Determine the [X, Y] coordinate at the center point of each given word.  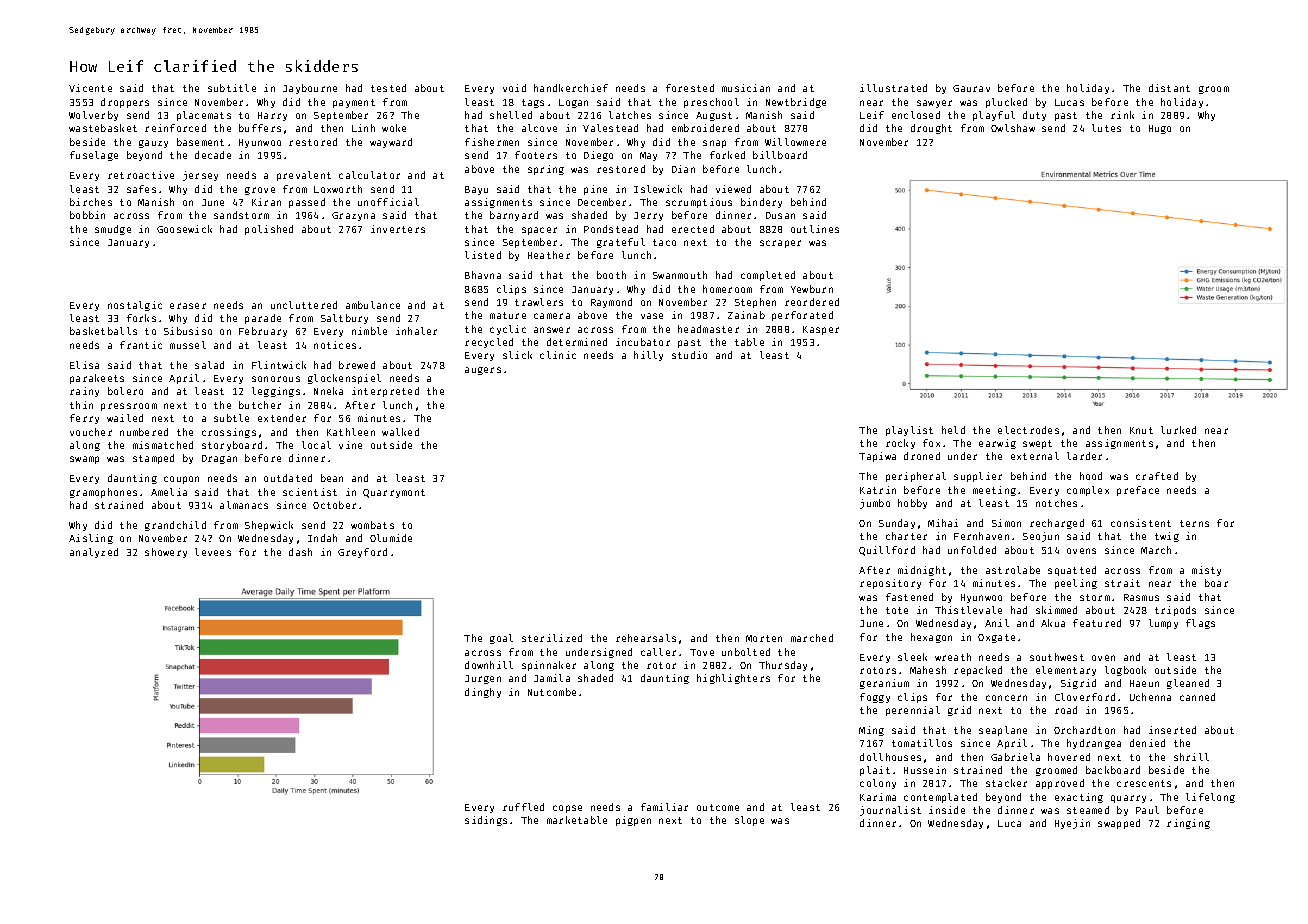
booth [611, 275]
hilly [648, 356]
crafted [1157, 476]
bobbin [87, 215]
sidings [486, 821]
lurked [1178, 430]
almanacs [244, 505]
